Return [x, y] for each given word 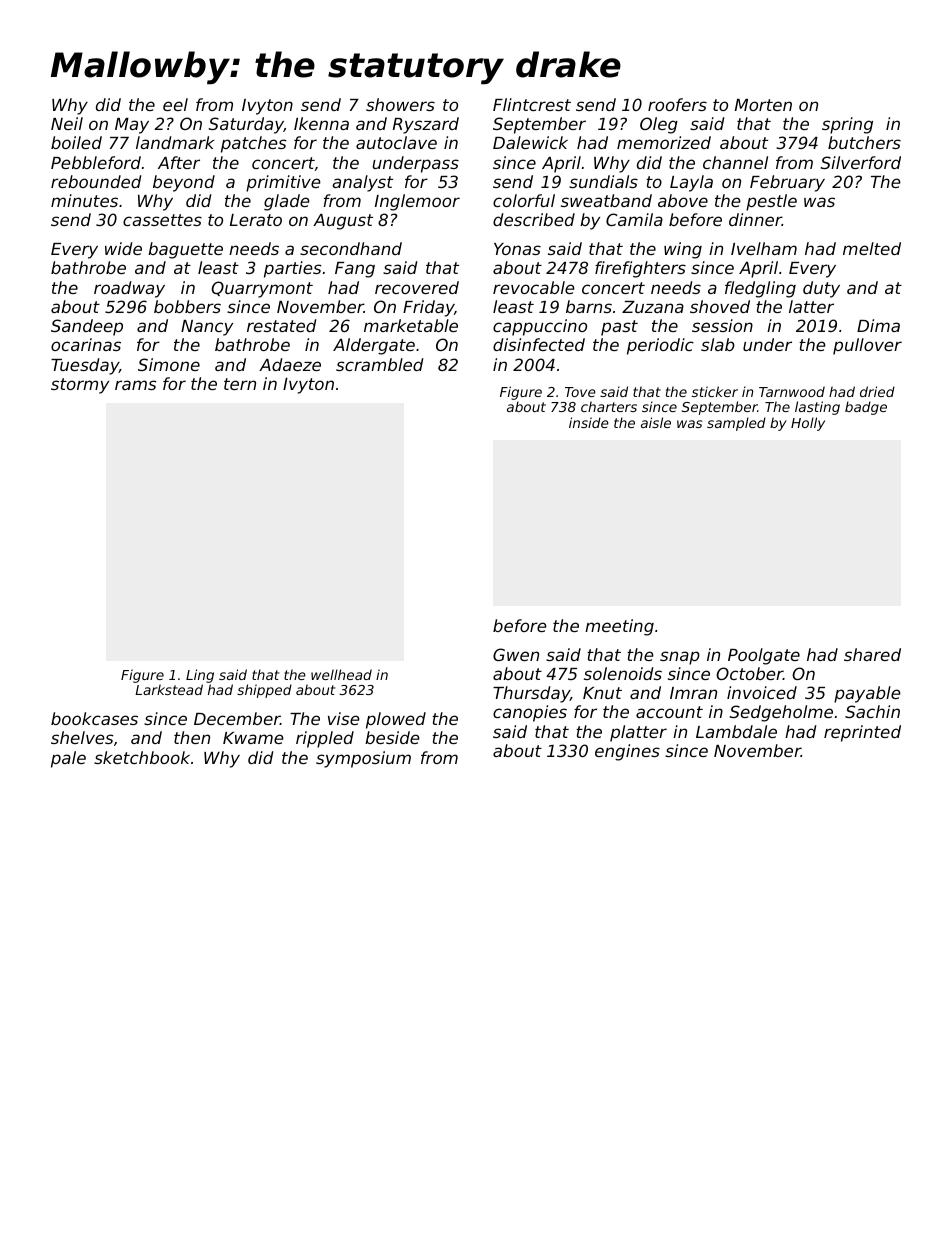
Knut [602, 693]
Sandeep [87, 327]
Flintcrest [532, 104]
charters [609, 406]
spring [847, 125]
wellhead [341, 674]
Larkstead [169, 689]
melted [872, 248]
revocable [534, 287]
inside [589, 422]
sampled [736, 424]
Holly [808, 424]
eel [175, 104]
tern [240, 384]
